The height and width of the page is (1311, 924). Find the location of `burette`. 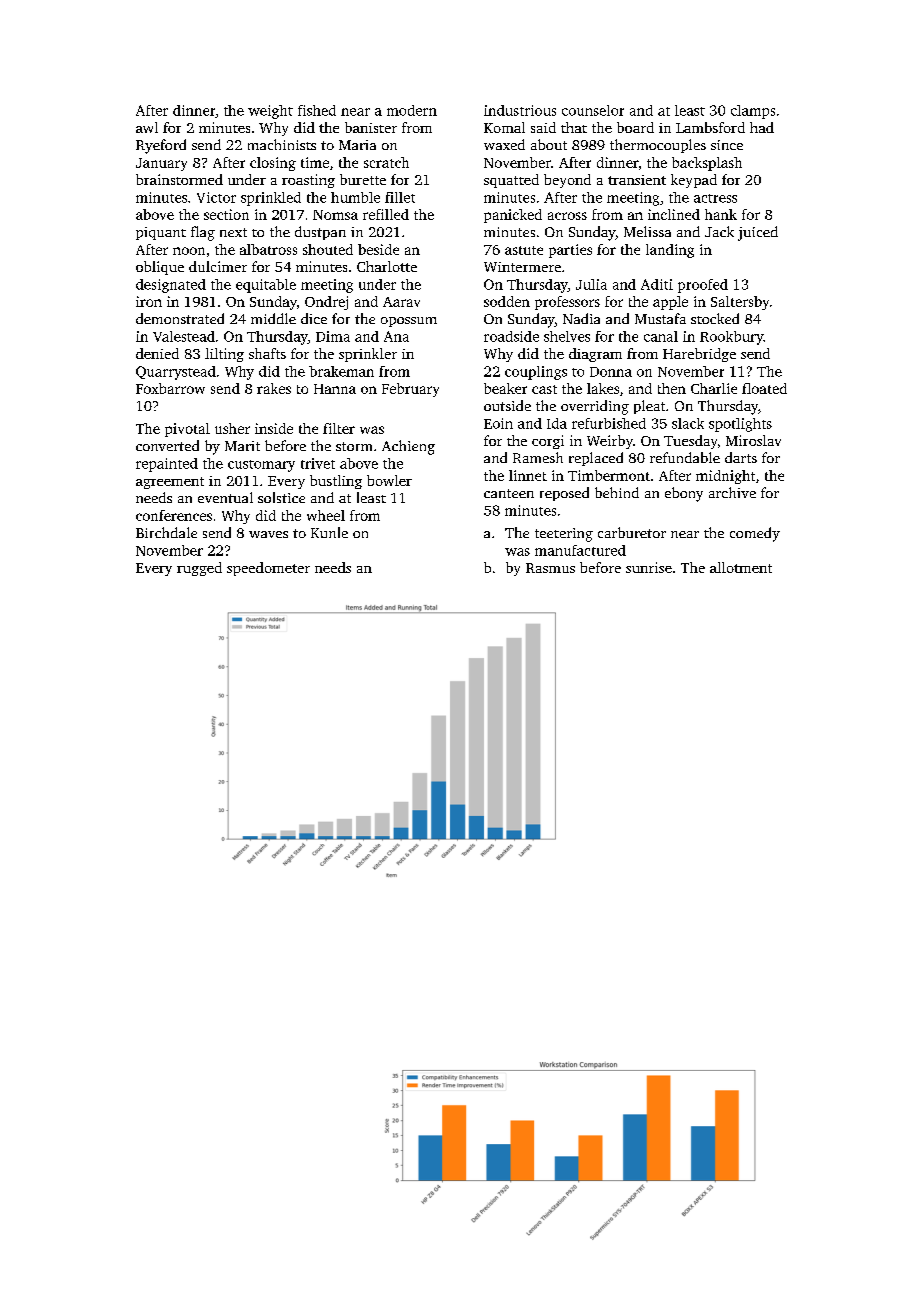

burette is located at coordinates (363, 179).
